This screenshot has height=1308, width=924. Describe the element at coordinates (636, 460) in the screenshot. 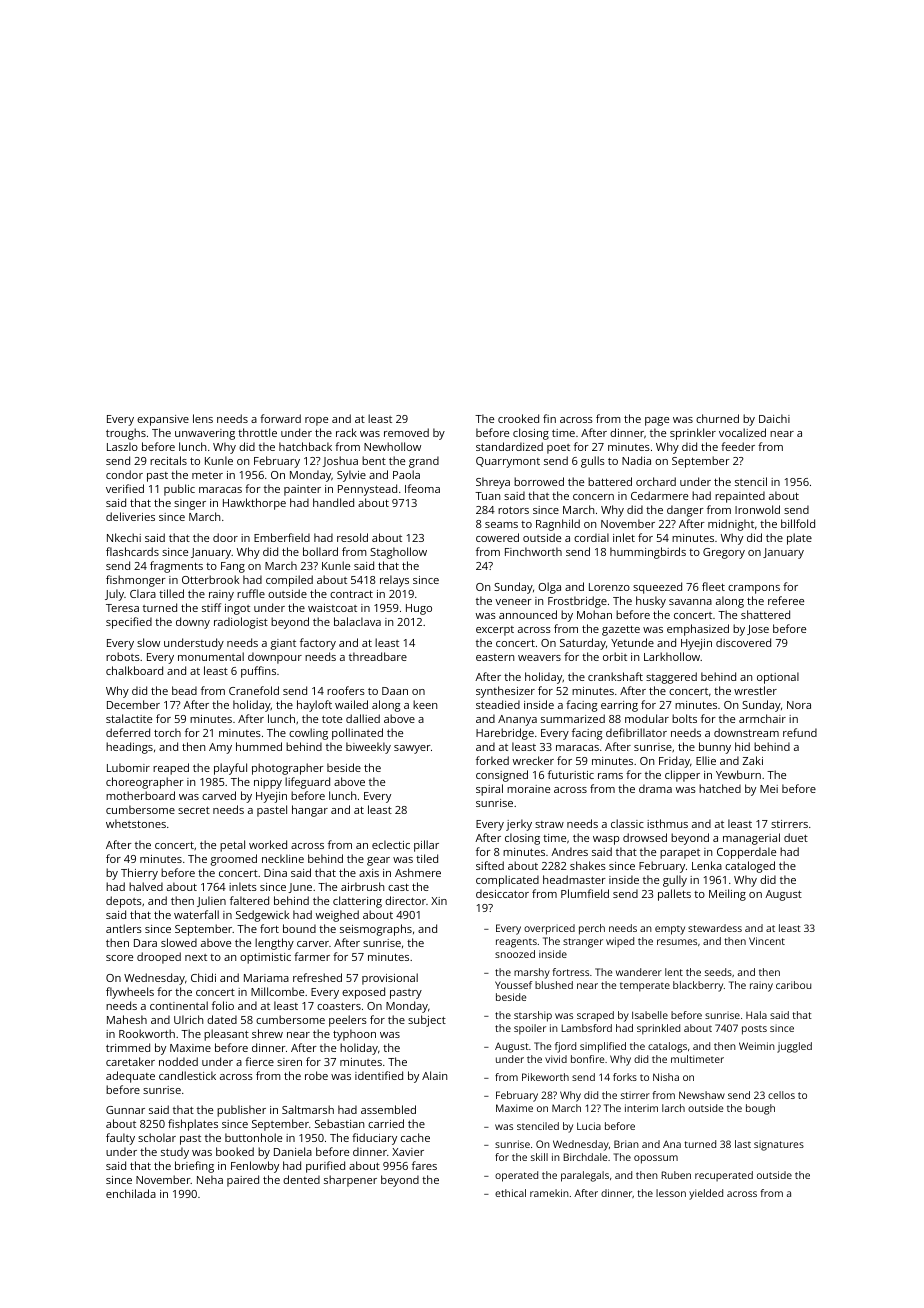

I see `Nadia` at that location.
